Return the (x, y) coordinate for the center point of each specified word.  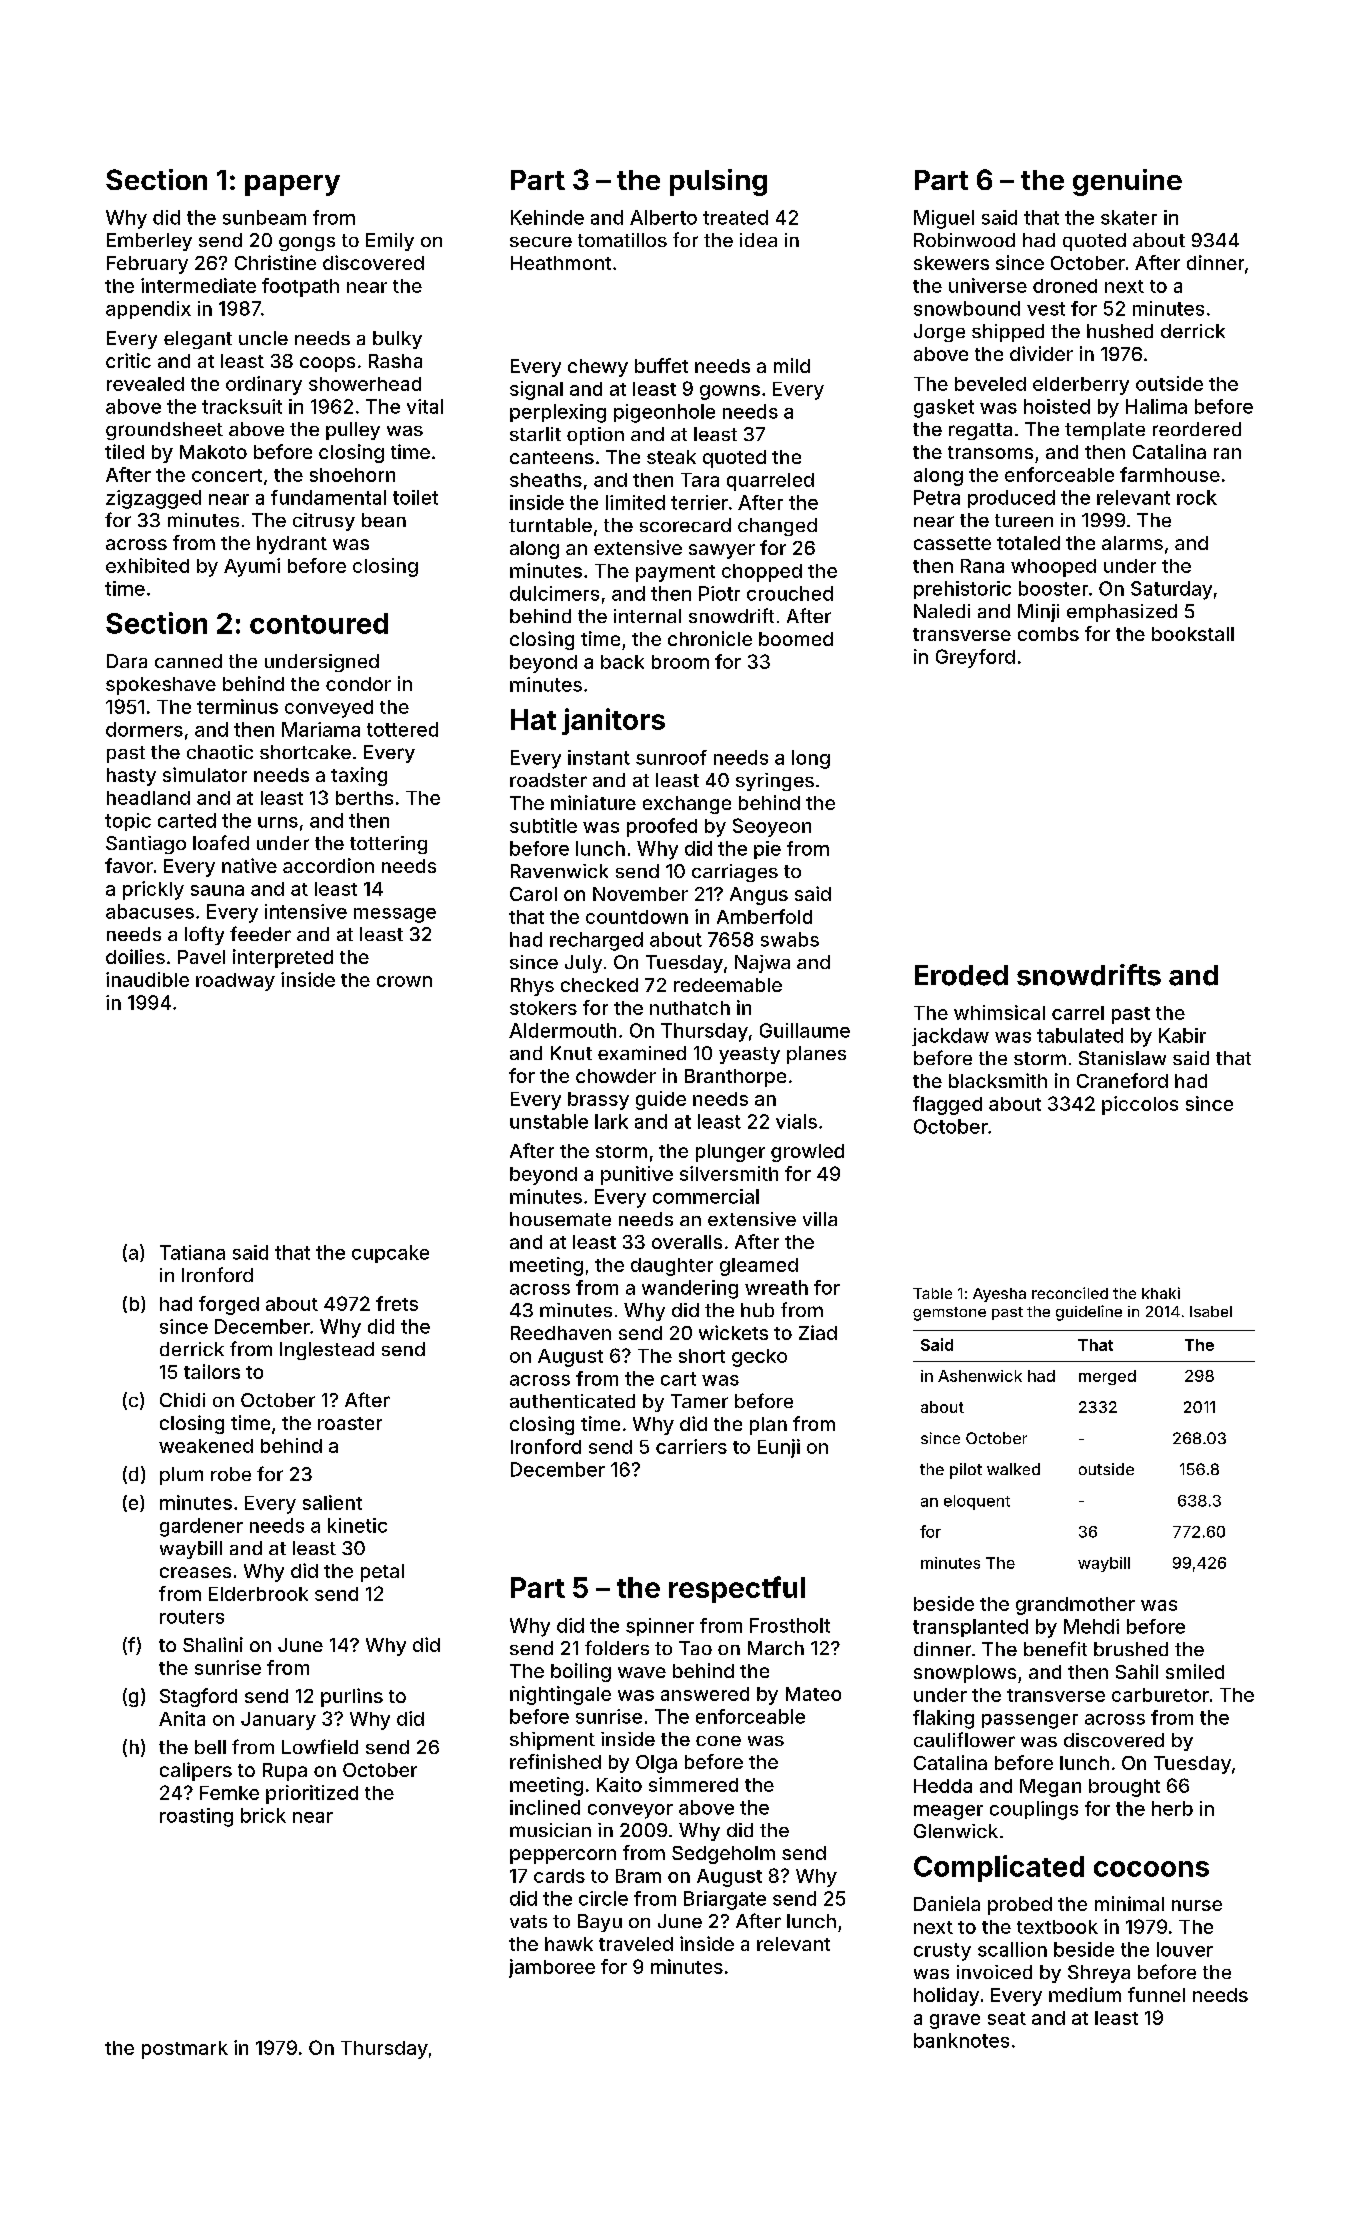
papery (292, 185)
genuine (1127, 182)
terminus (237, 706)
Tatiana (192, 1252)
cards (559, 1876)
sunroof (671, 757)
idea (758, 240)
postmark (185, 2050)
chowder (616, 1076)
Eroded (961, 975)
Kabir (1182, 1035)
